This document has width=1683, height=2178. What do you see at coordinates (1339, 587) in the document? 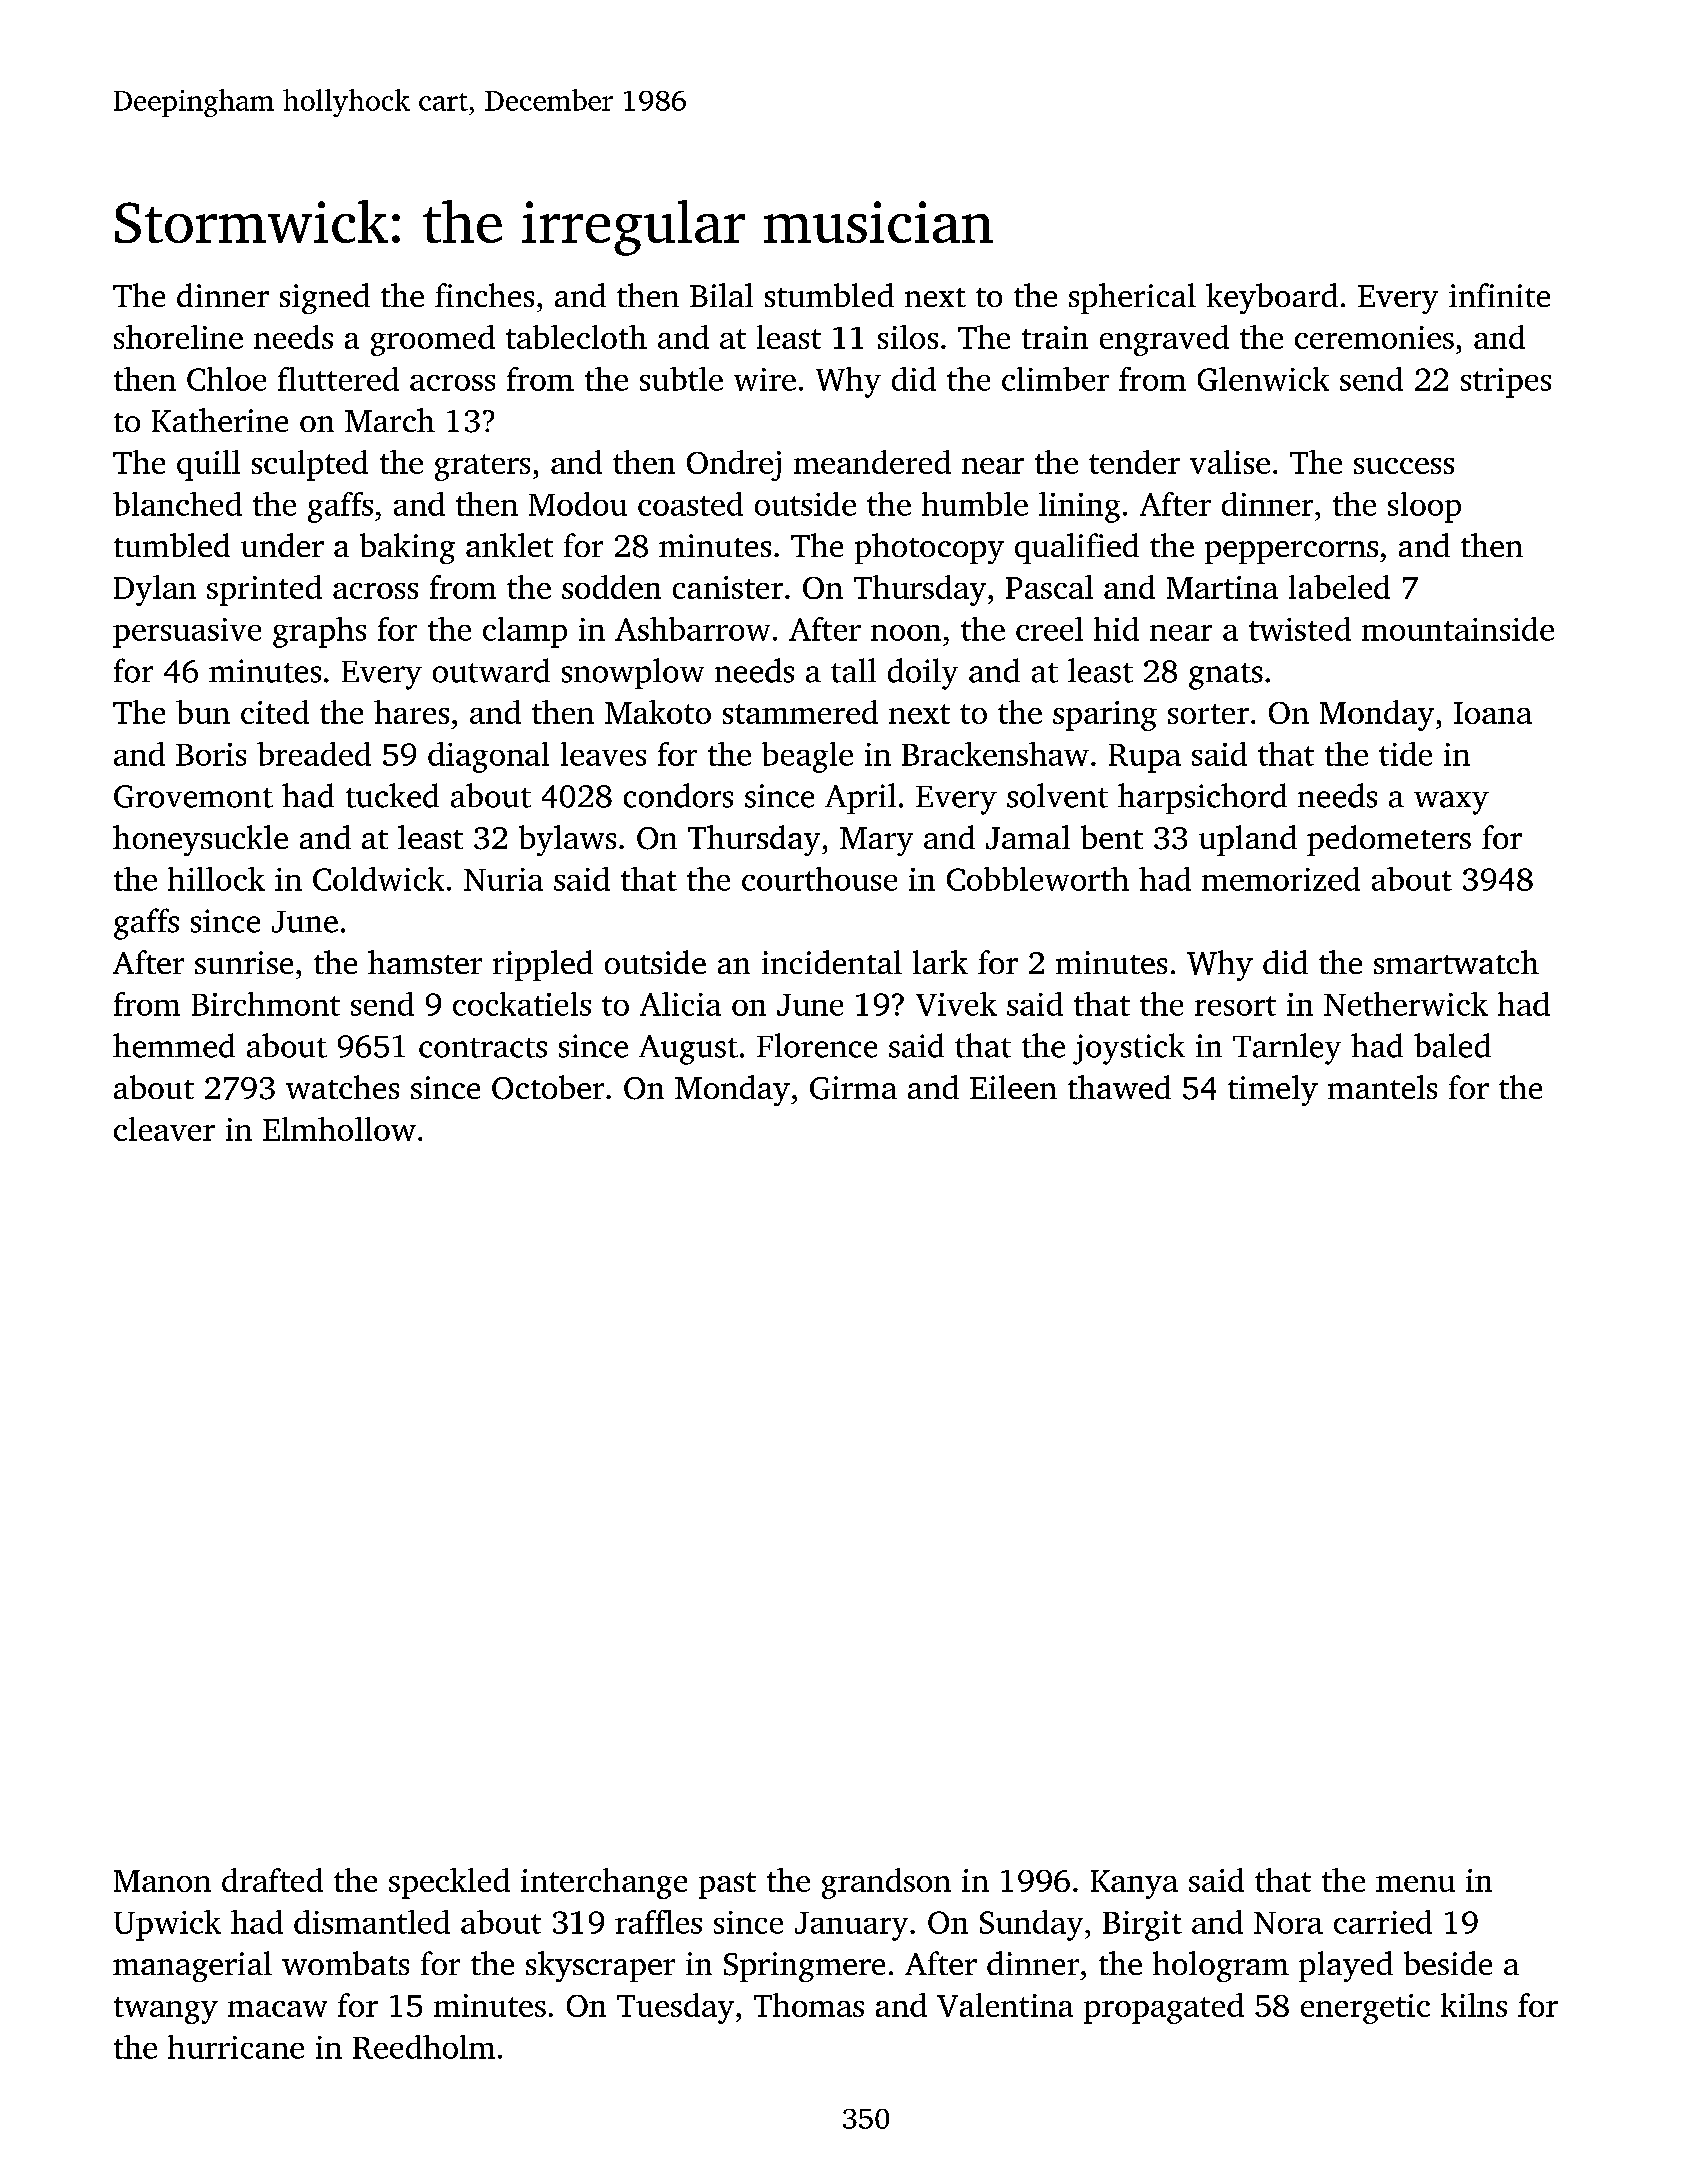
I see `labeled` at bounding box center [1339, 587].
